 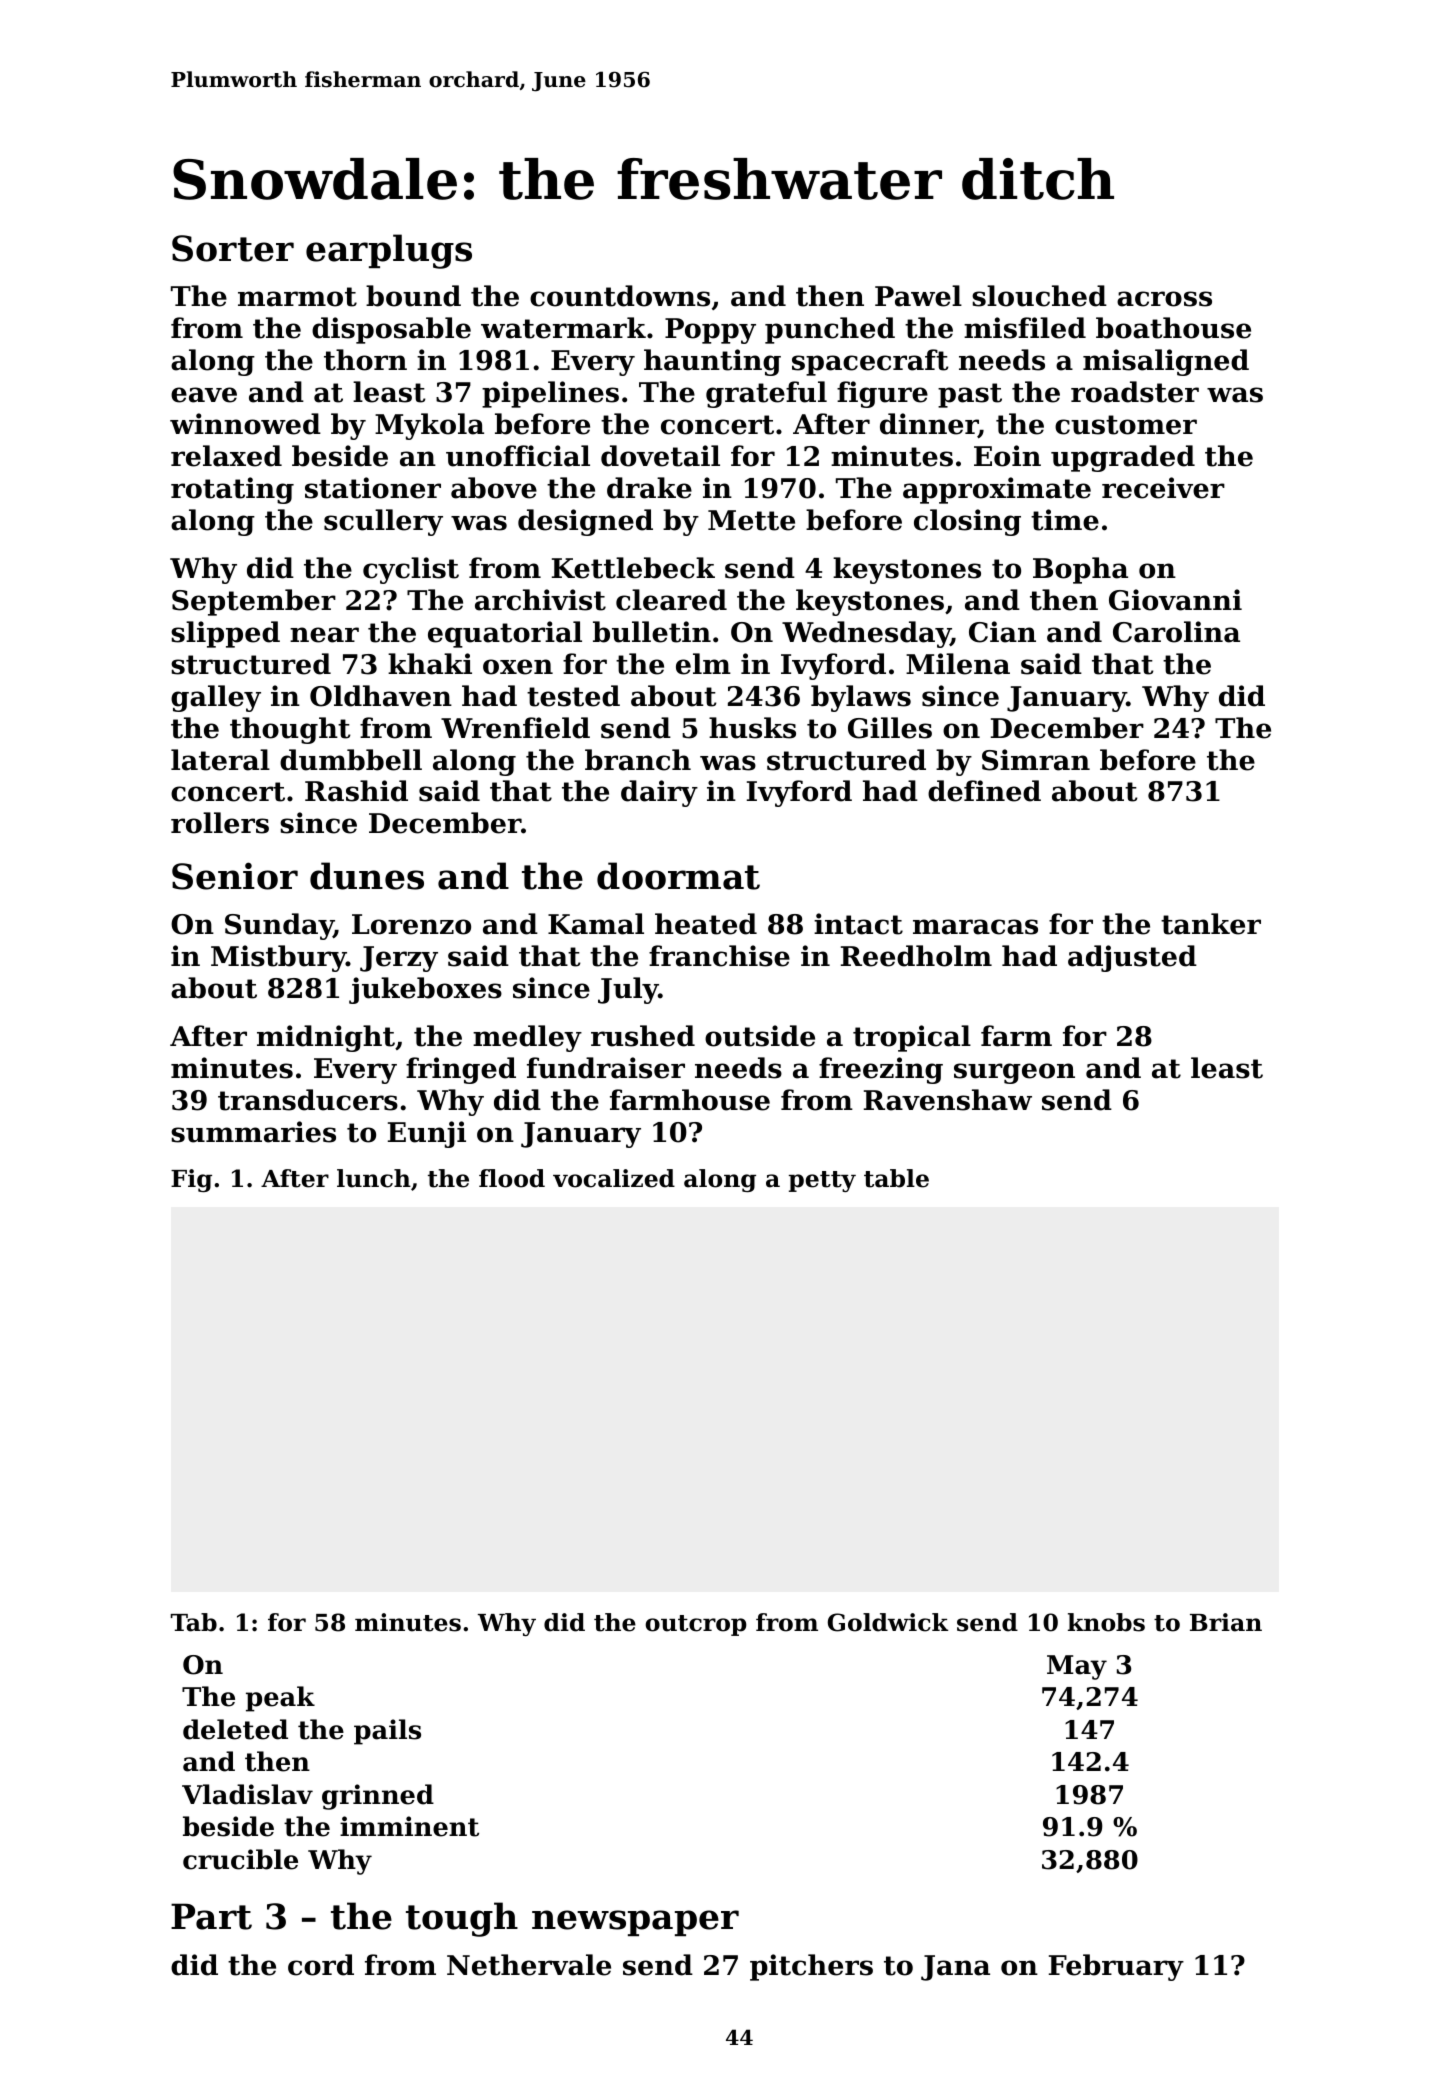 I want to click on lunch, so click(x=374, y=1178).
